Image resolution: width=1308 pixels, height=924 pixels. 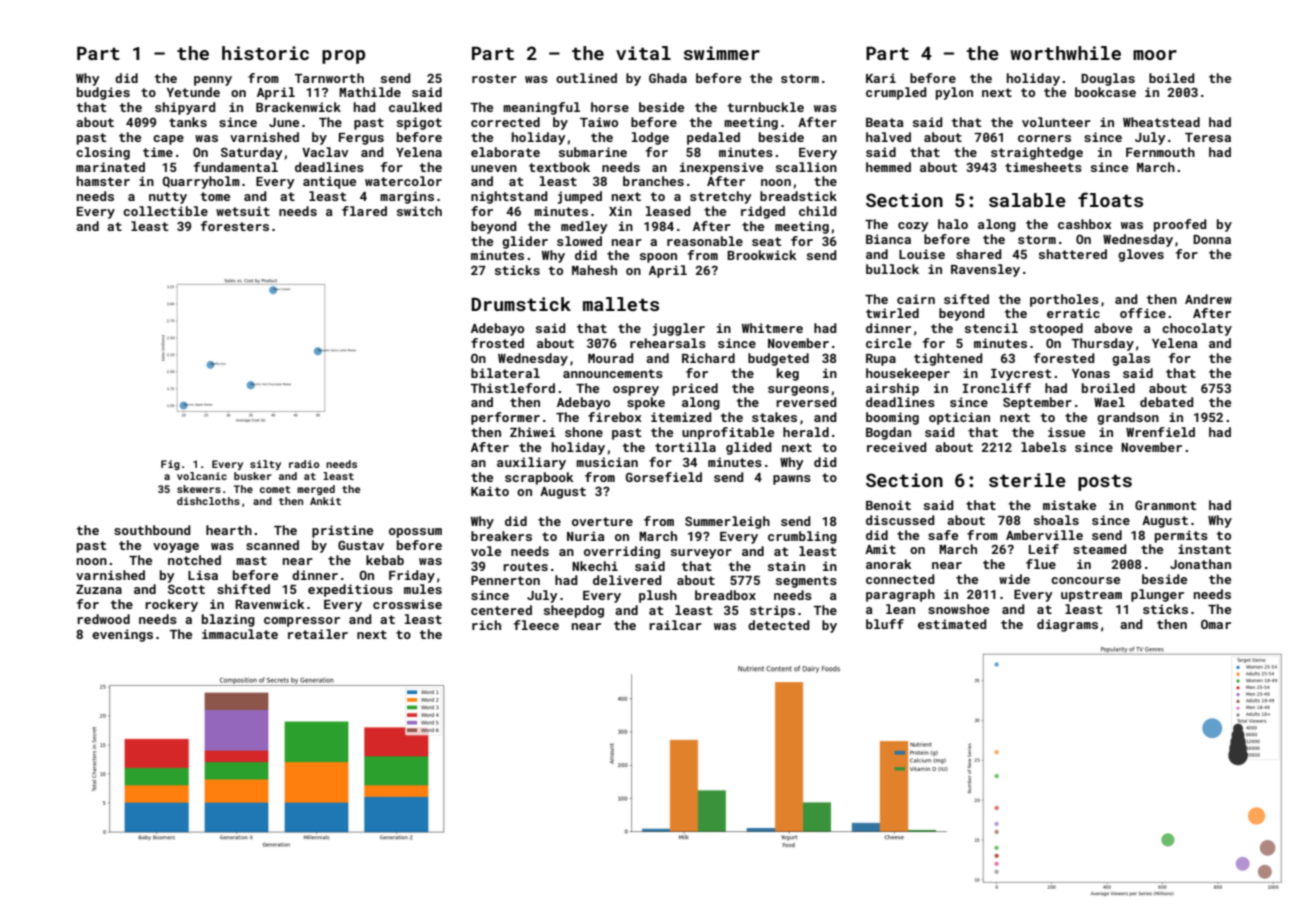 I want to click on keg, so click(x=788, y=374).
